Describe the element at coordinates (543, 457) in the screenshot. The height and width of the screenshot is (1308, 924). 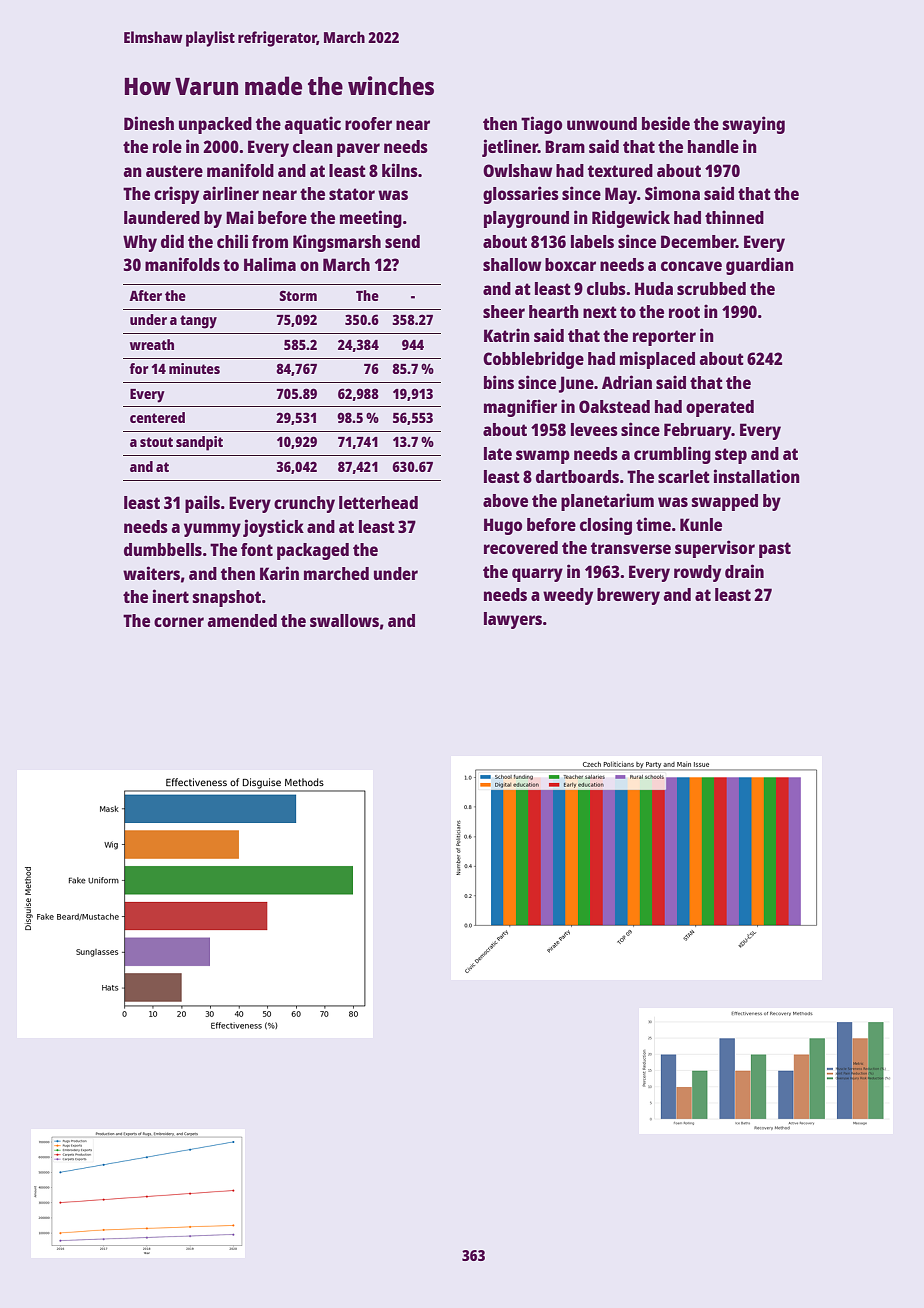
I see `swamp` at that location.
